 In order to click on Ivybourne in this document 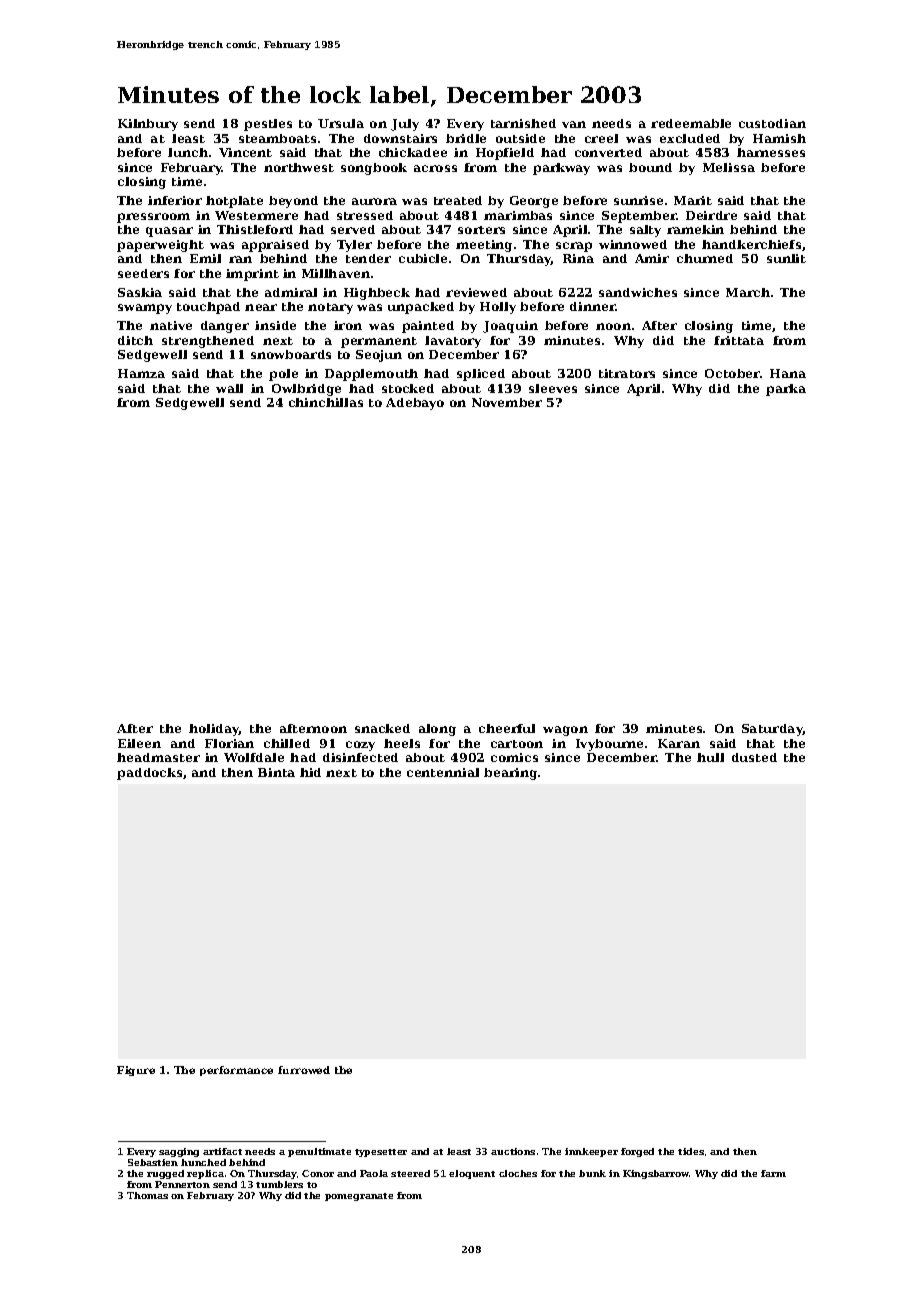, I will do `click(609, 745)`.
